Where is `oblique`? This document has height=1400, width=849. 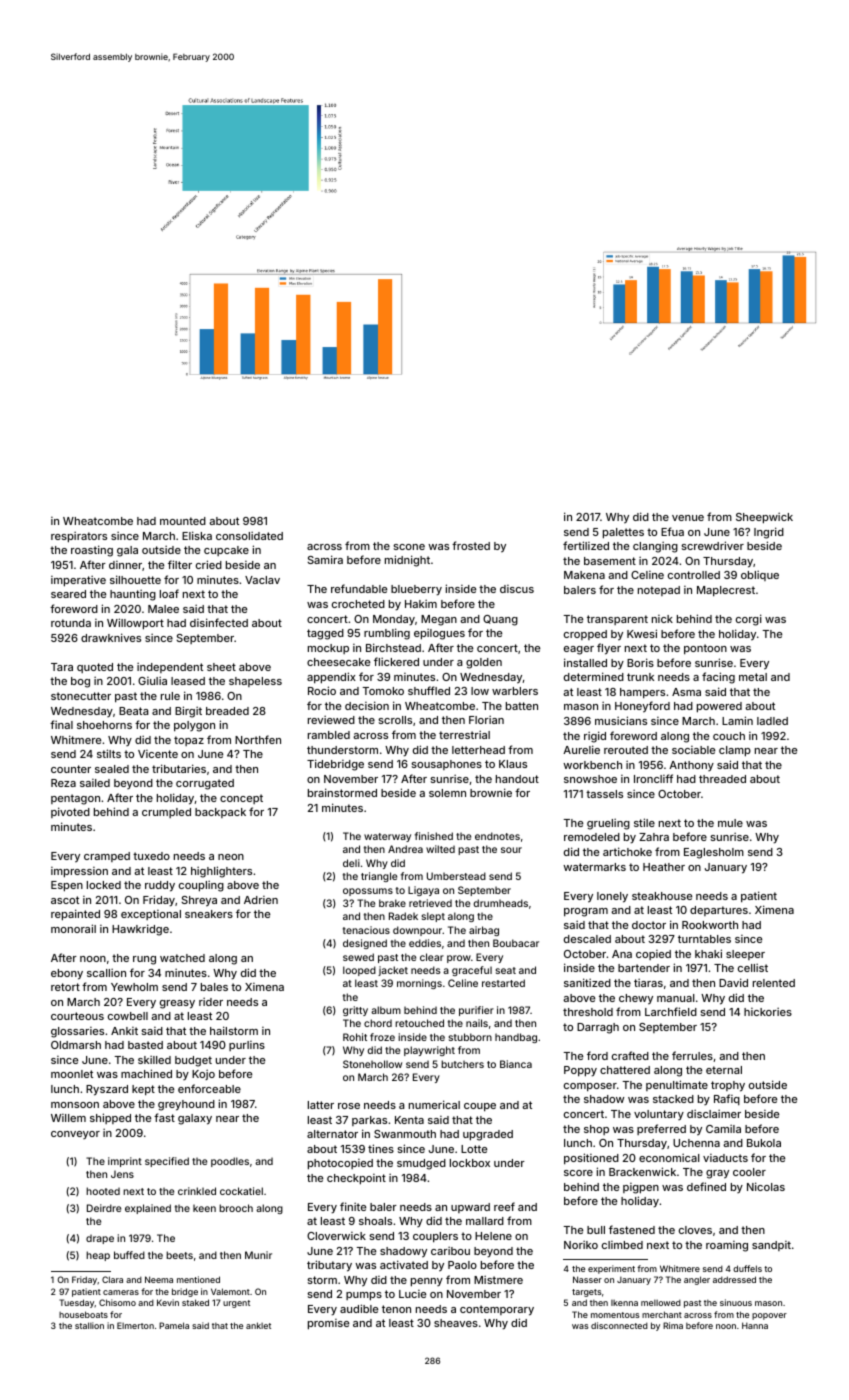
oblique is located at coordinates (760, 575).
